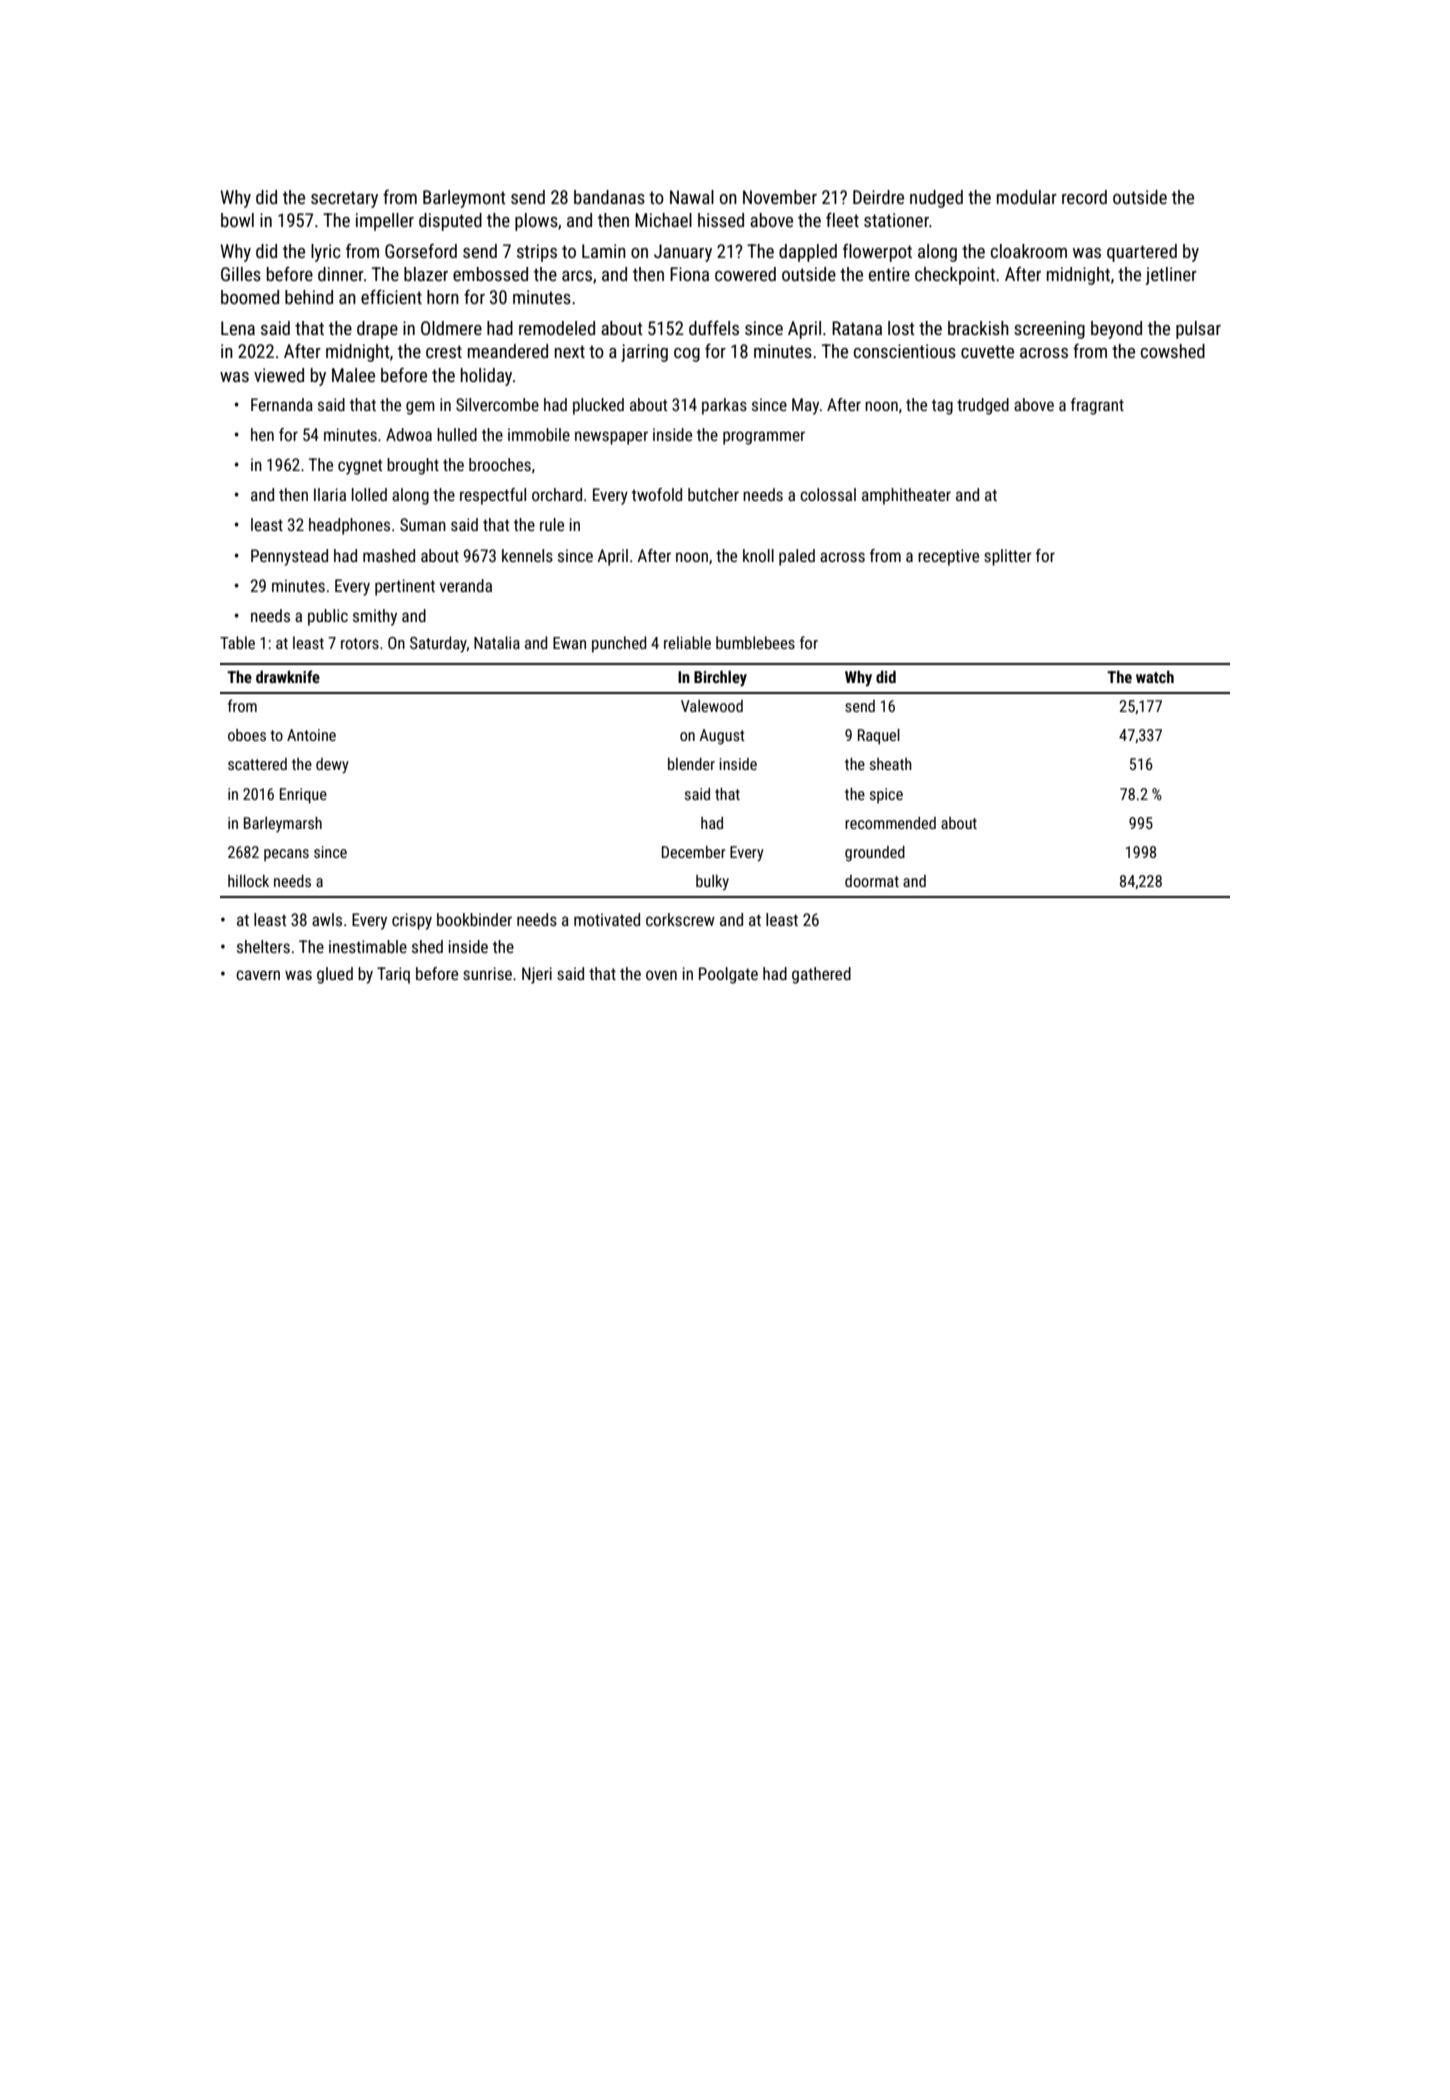 The image size is (1450, 2100). Describe the element at coordinates (890, 823) in the screenshot. I see `recommended` at that location.
